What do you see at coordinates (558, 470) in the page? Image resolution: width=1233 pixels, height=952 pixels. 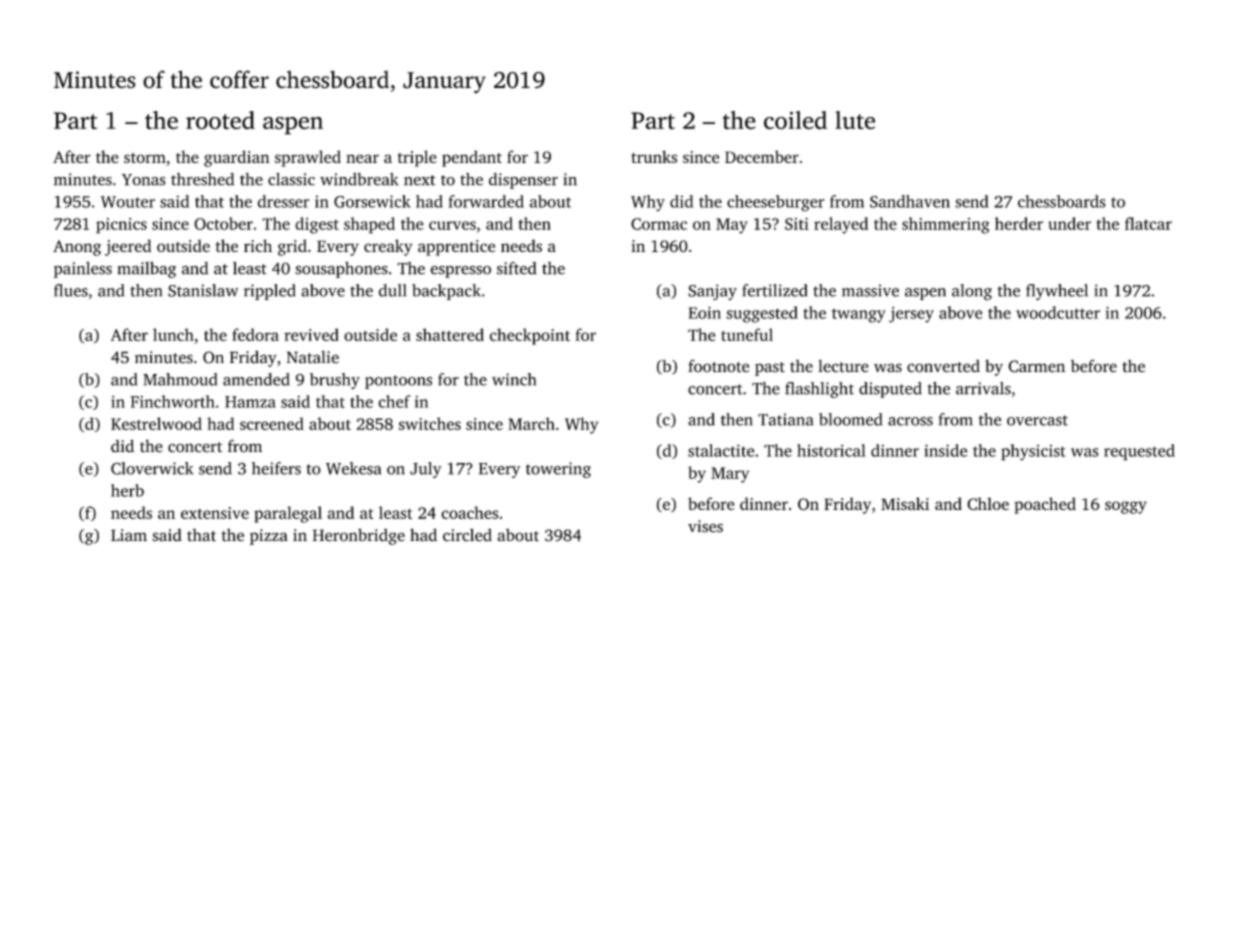 I see `towering` at bounding box center [558, 470].
